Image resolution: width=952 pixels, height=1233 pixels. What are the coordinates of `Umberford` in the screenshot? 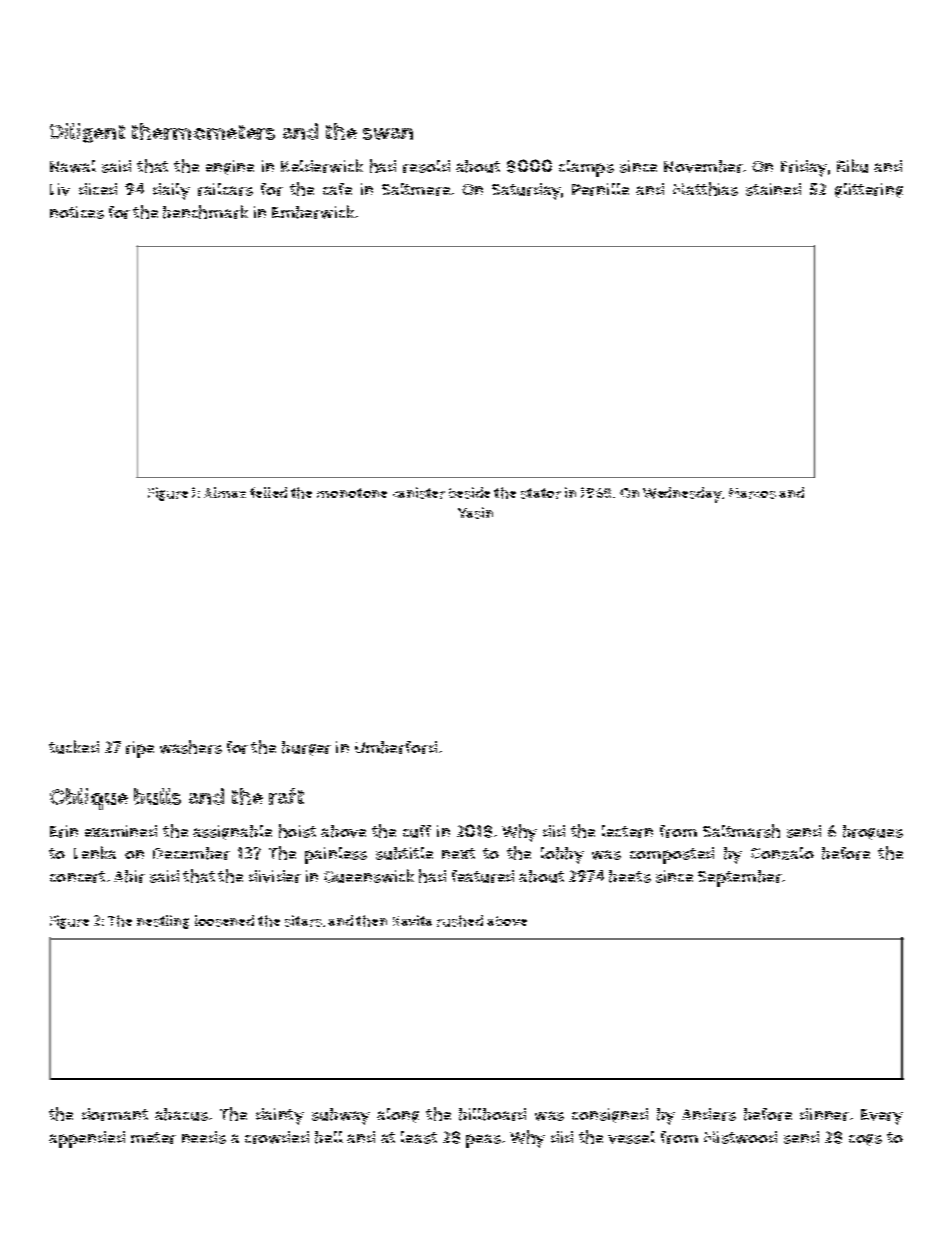 It's located at (396, 747).
